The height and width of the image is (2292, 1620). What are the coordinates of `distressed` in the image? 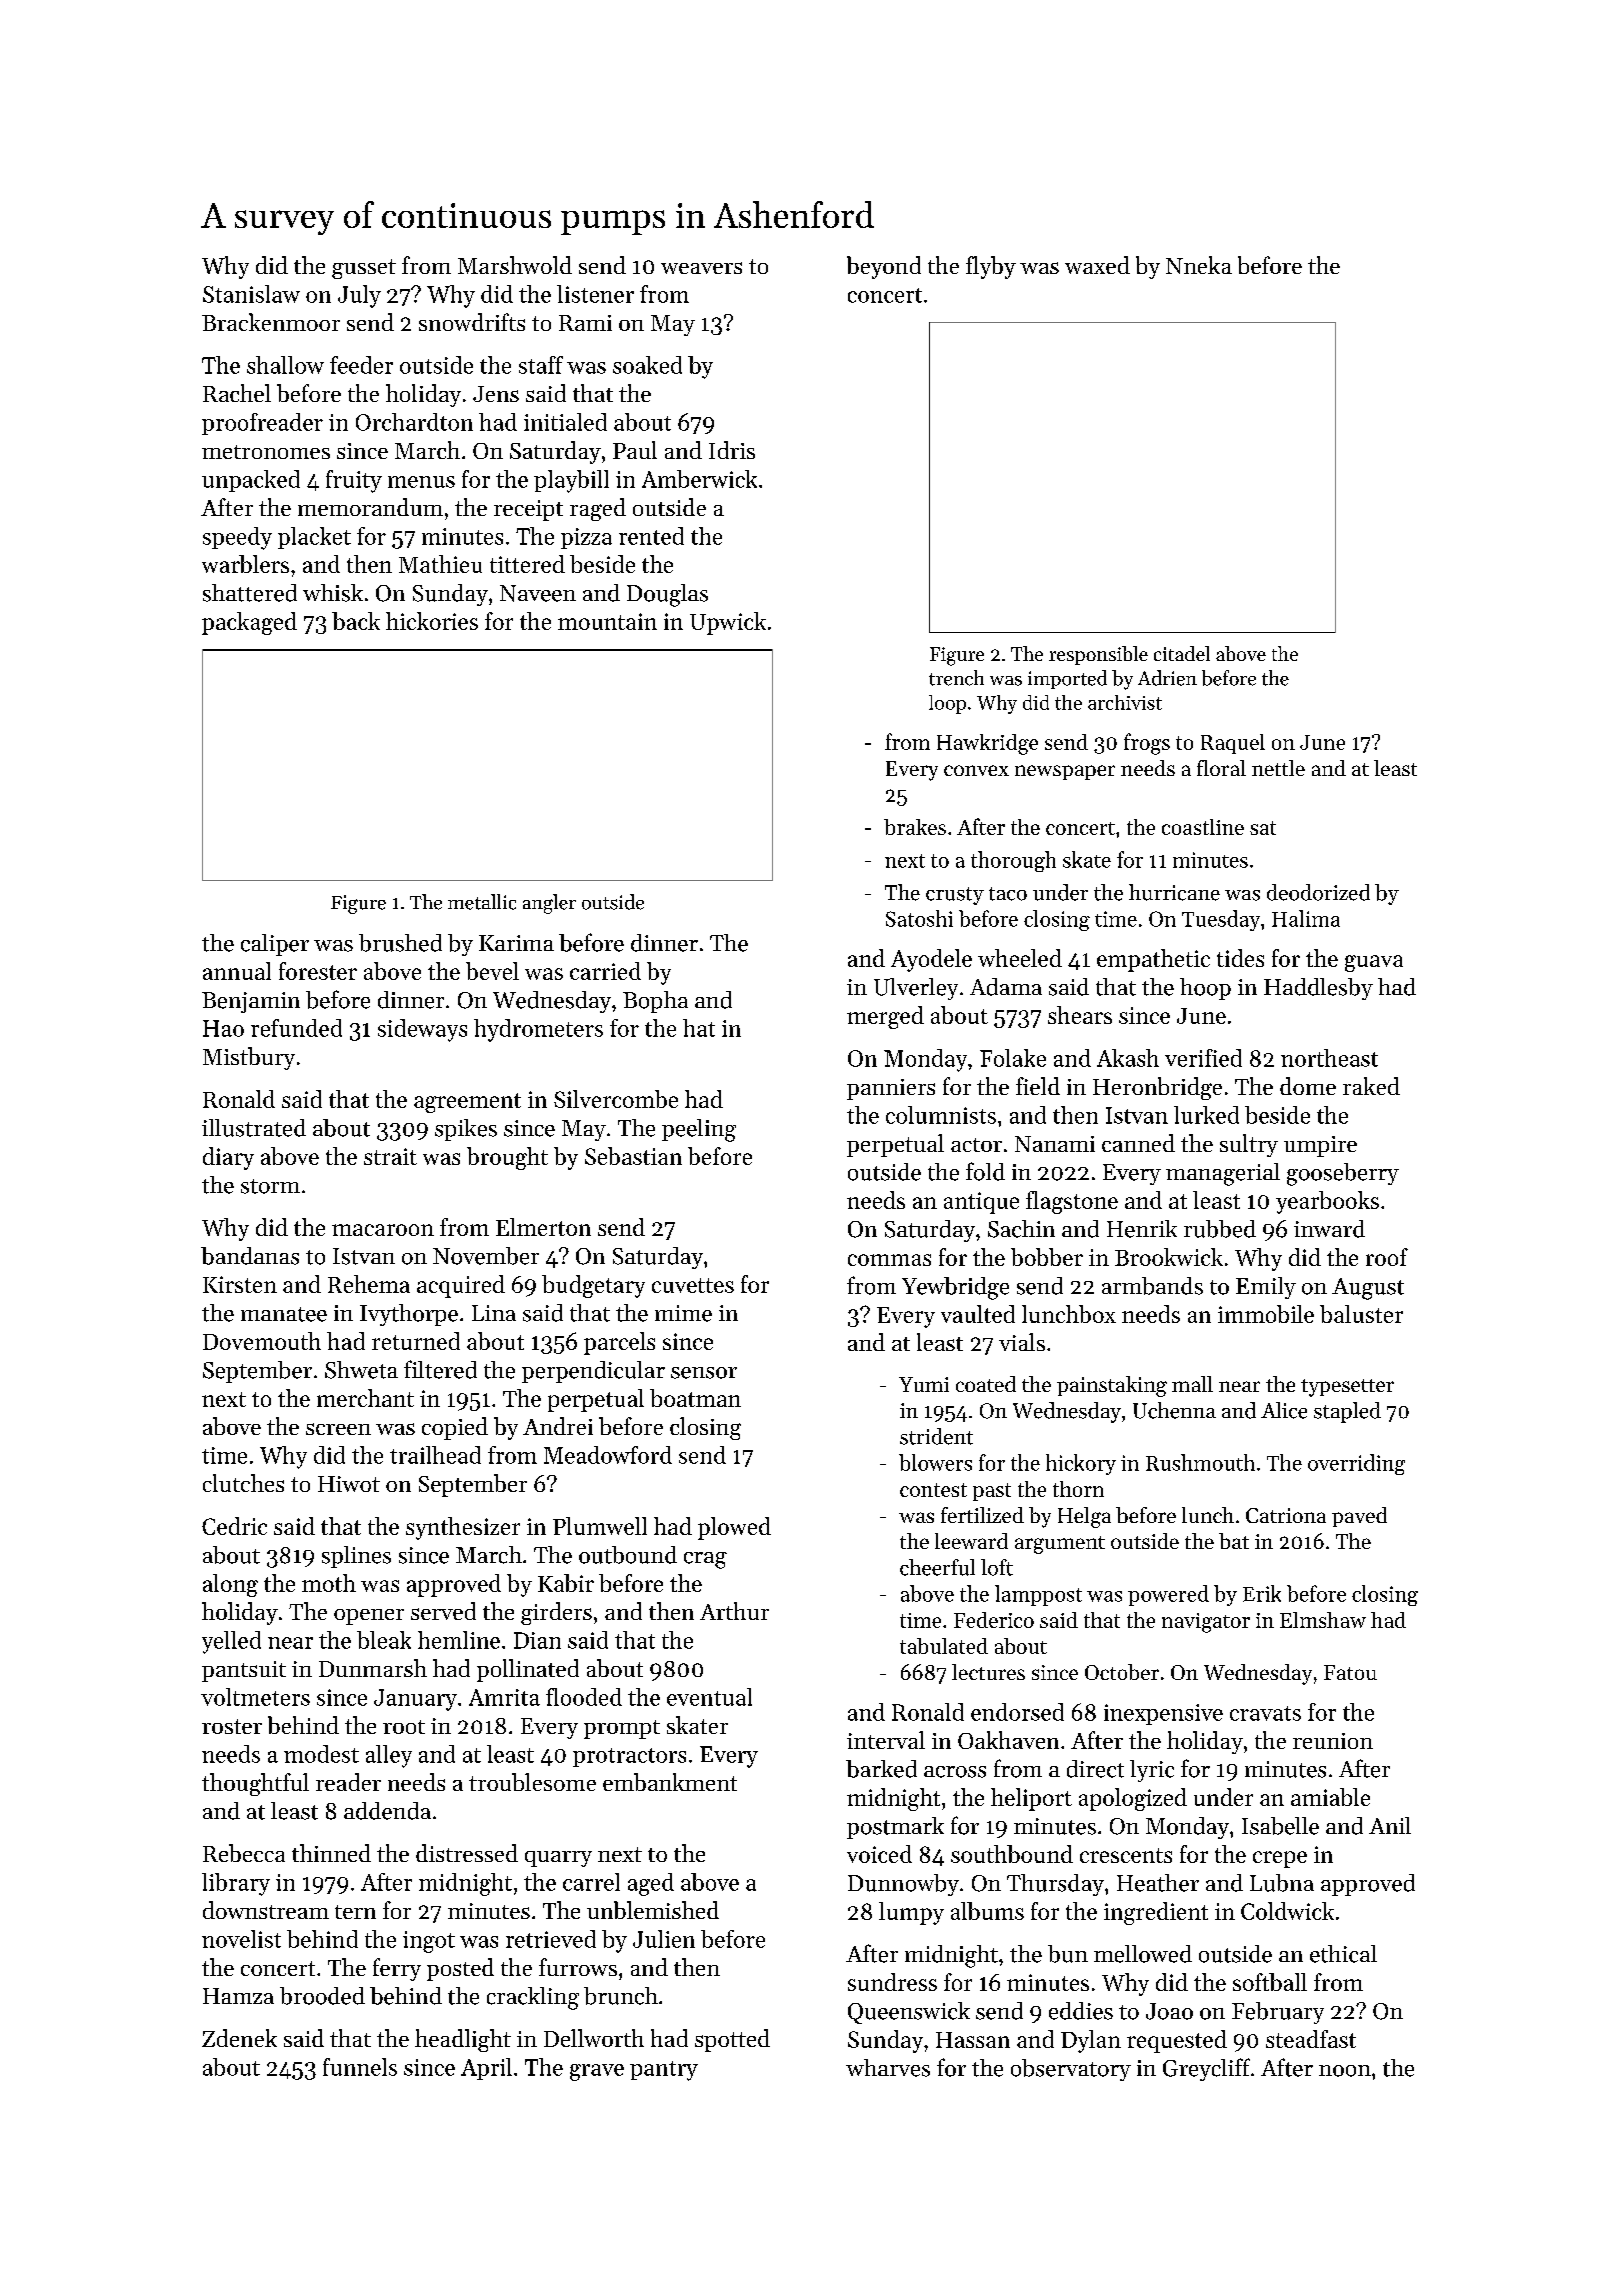 It's located at (467, 1853).
